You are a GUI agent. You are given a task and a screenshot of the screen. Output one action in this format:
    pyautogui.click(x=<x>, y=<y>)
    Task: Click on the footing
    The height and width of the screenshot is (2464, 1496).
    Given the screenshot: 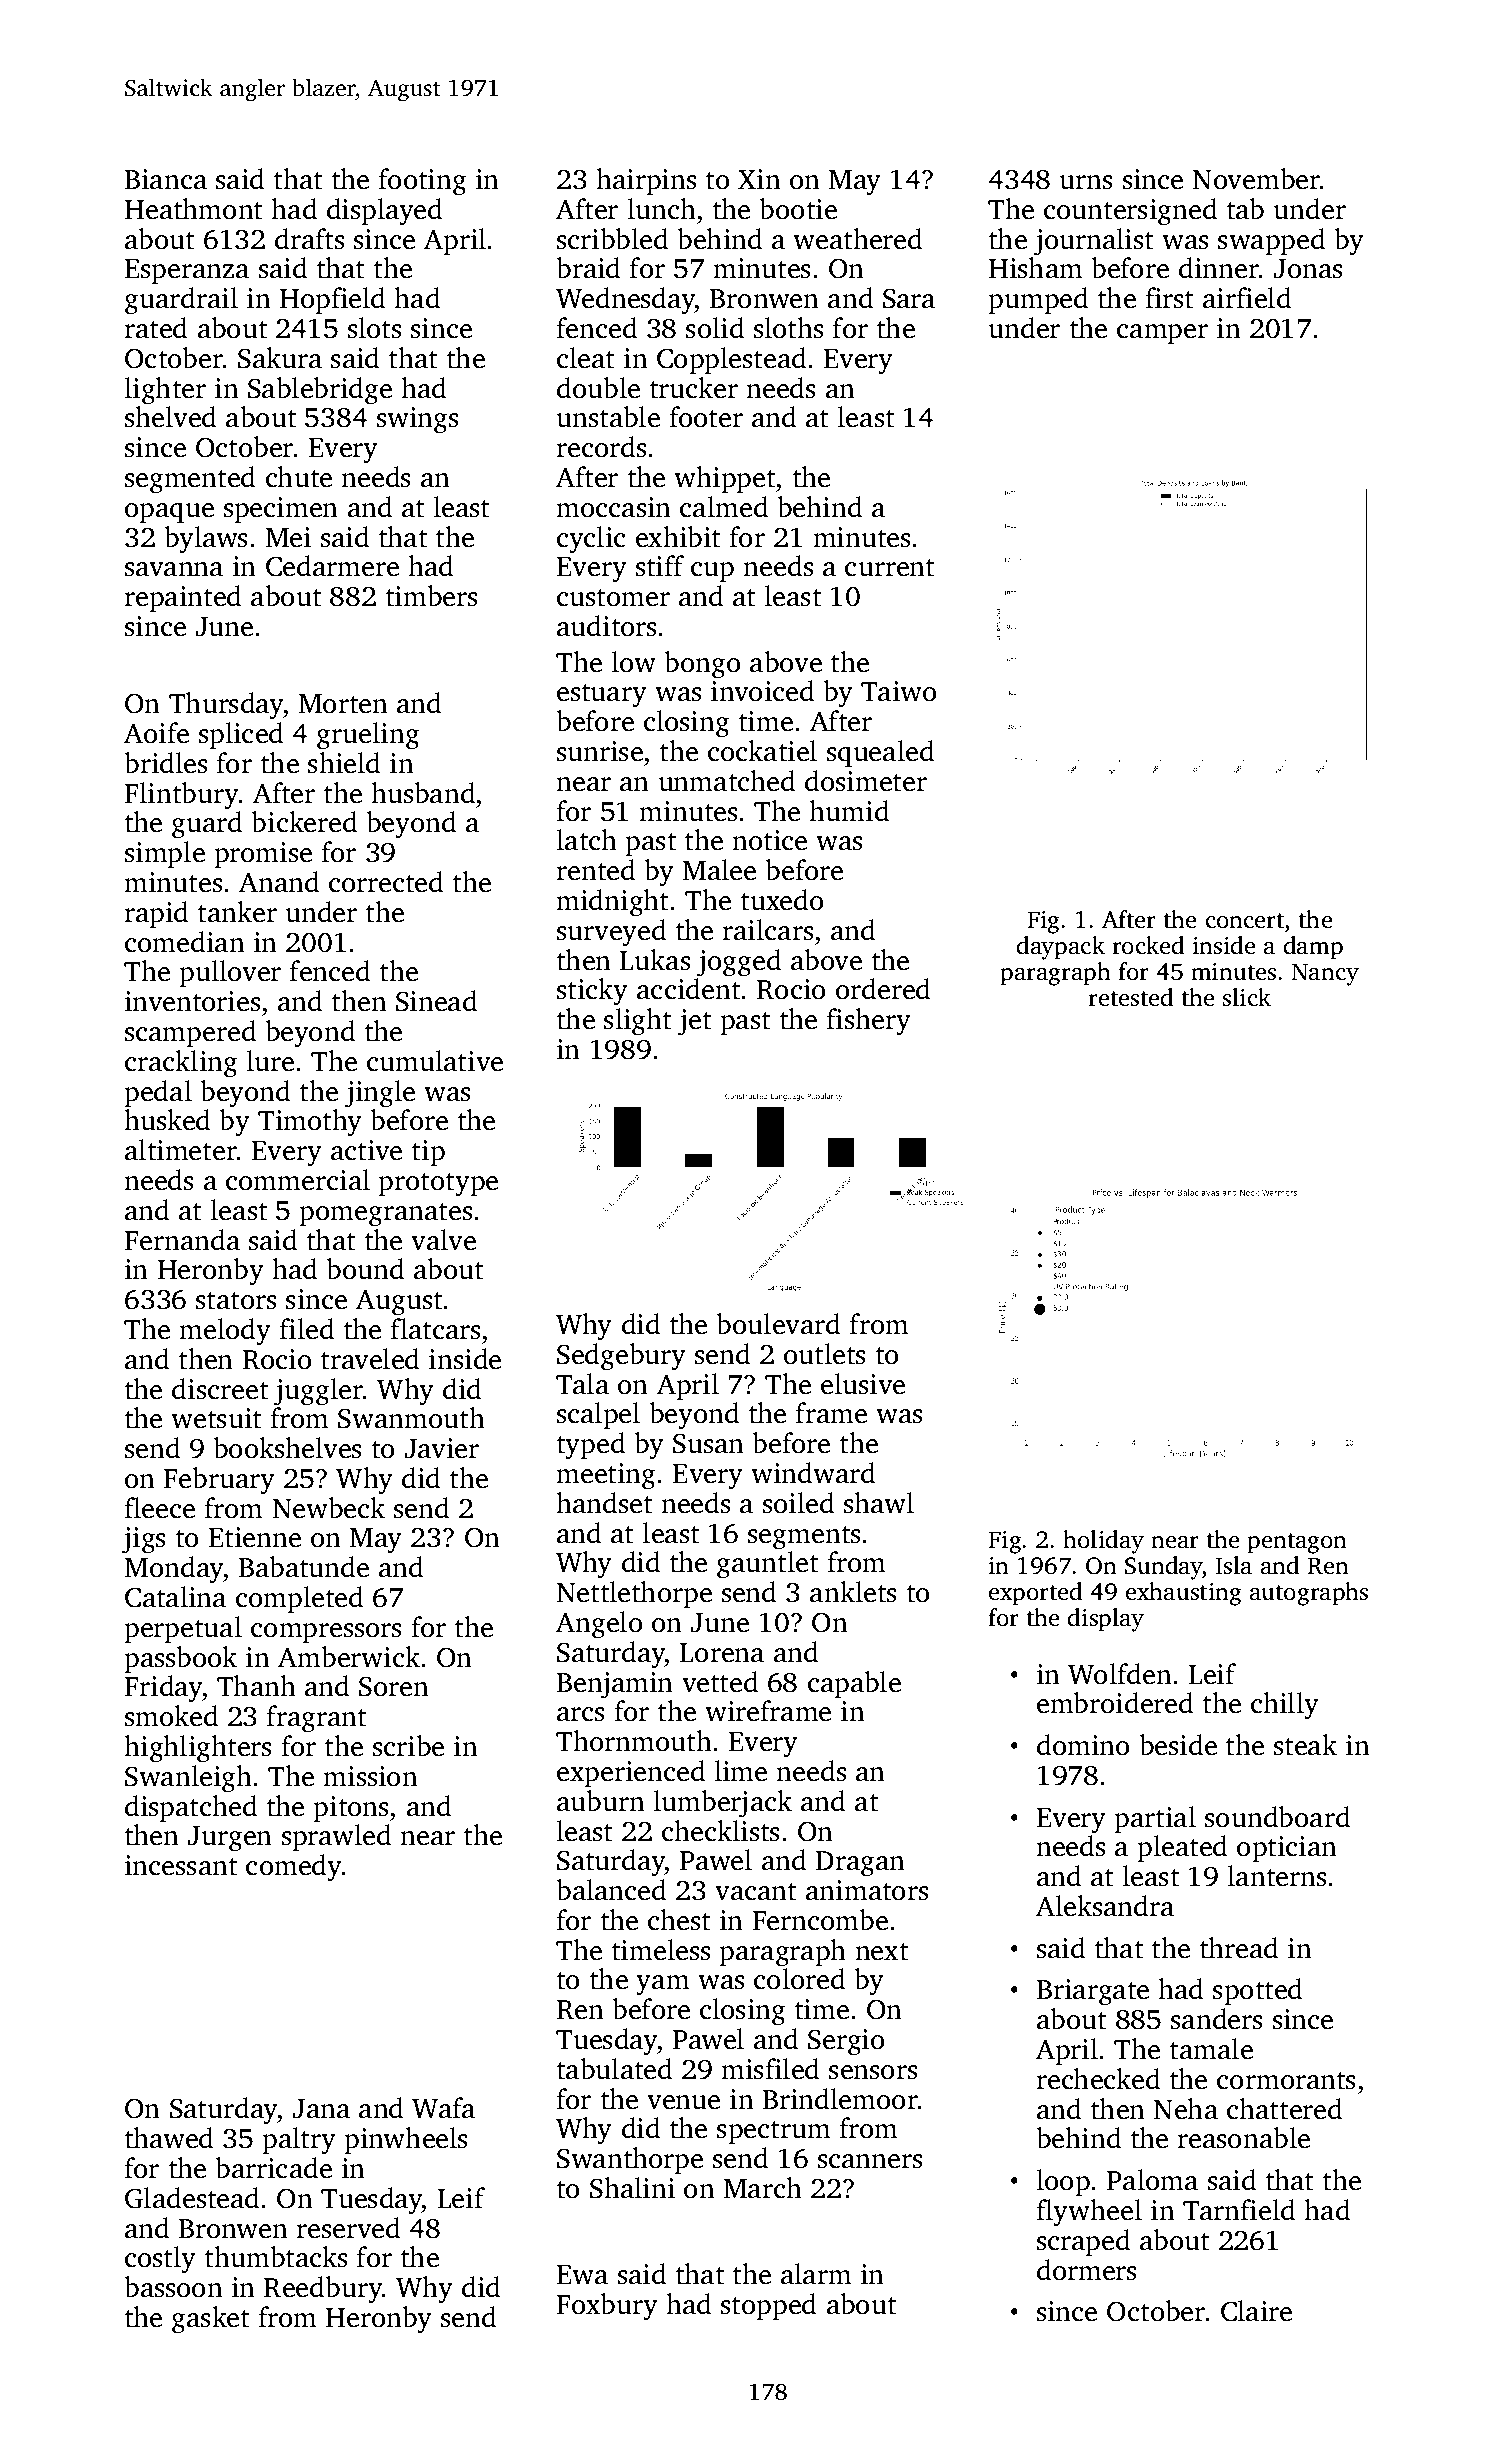 What is the action you would take?
    pyautogui.click(x=423, y=182)
